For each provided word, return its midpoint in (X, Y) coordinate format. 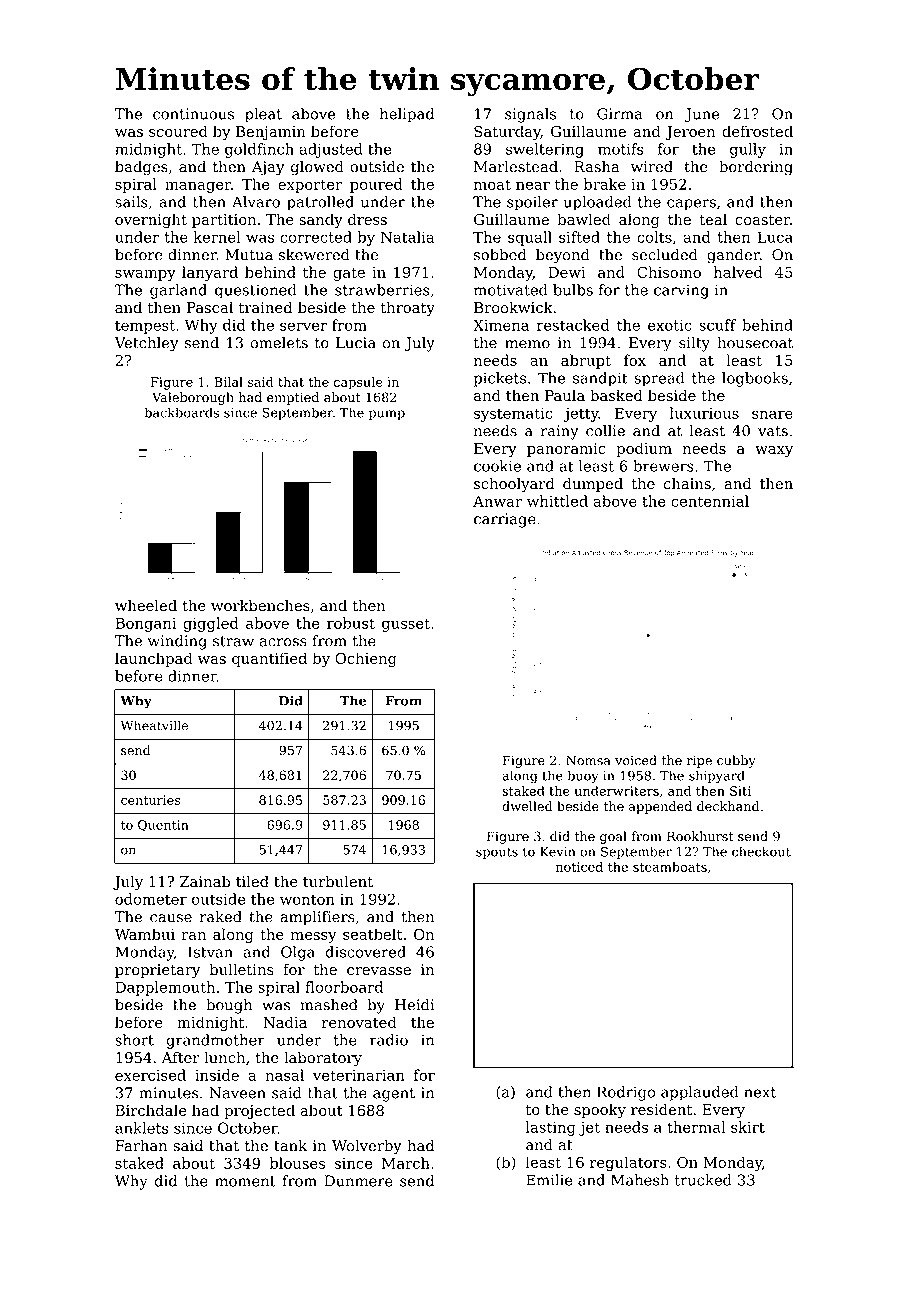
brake (605, 184)
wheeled (146, 605)
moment (245, 1181)
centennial (710, 501)
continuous (193, 114)
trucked (703, 1180)
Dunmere (358, 1181)
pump (387, 415)
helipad (407, 115)
